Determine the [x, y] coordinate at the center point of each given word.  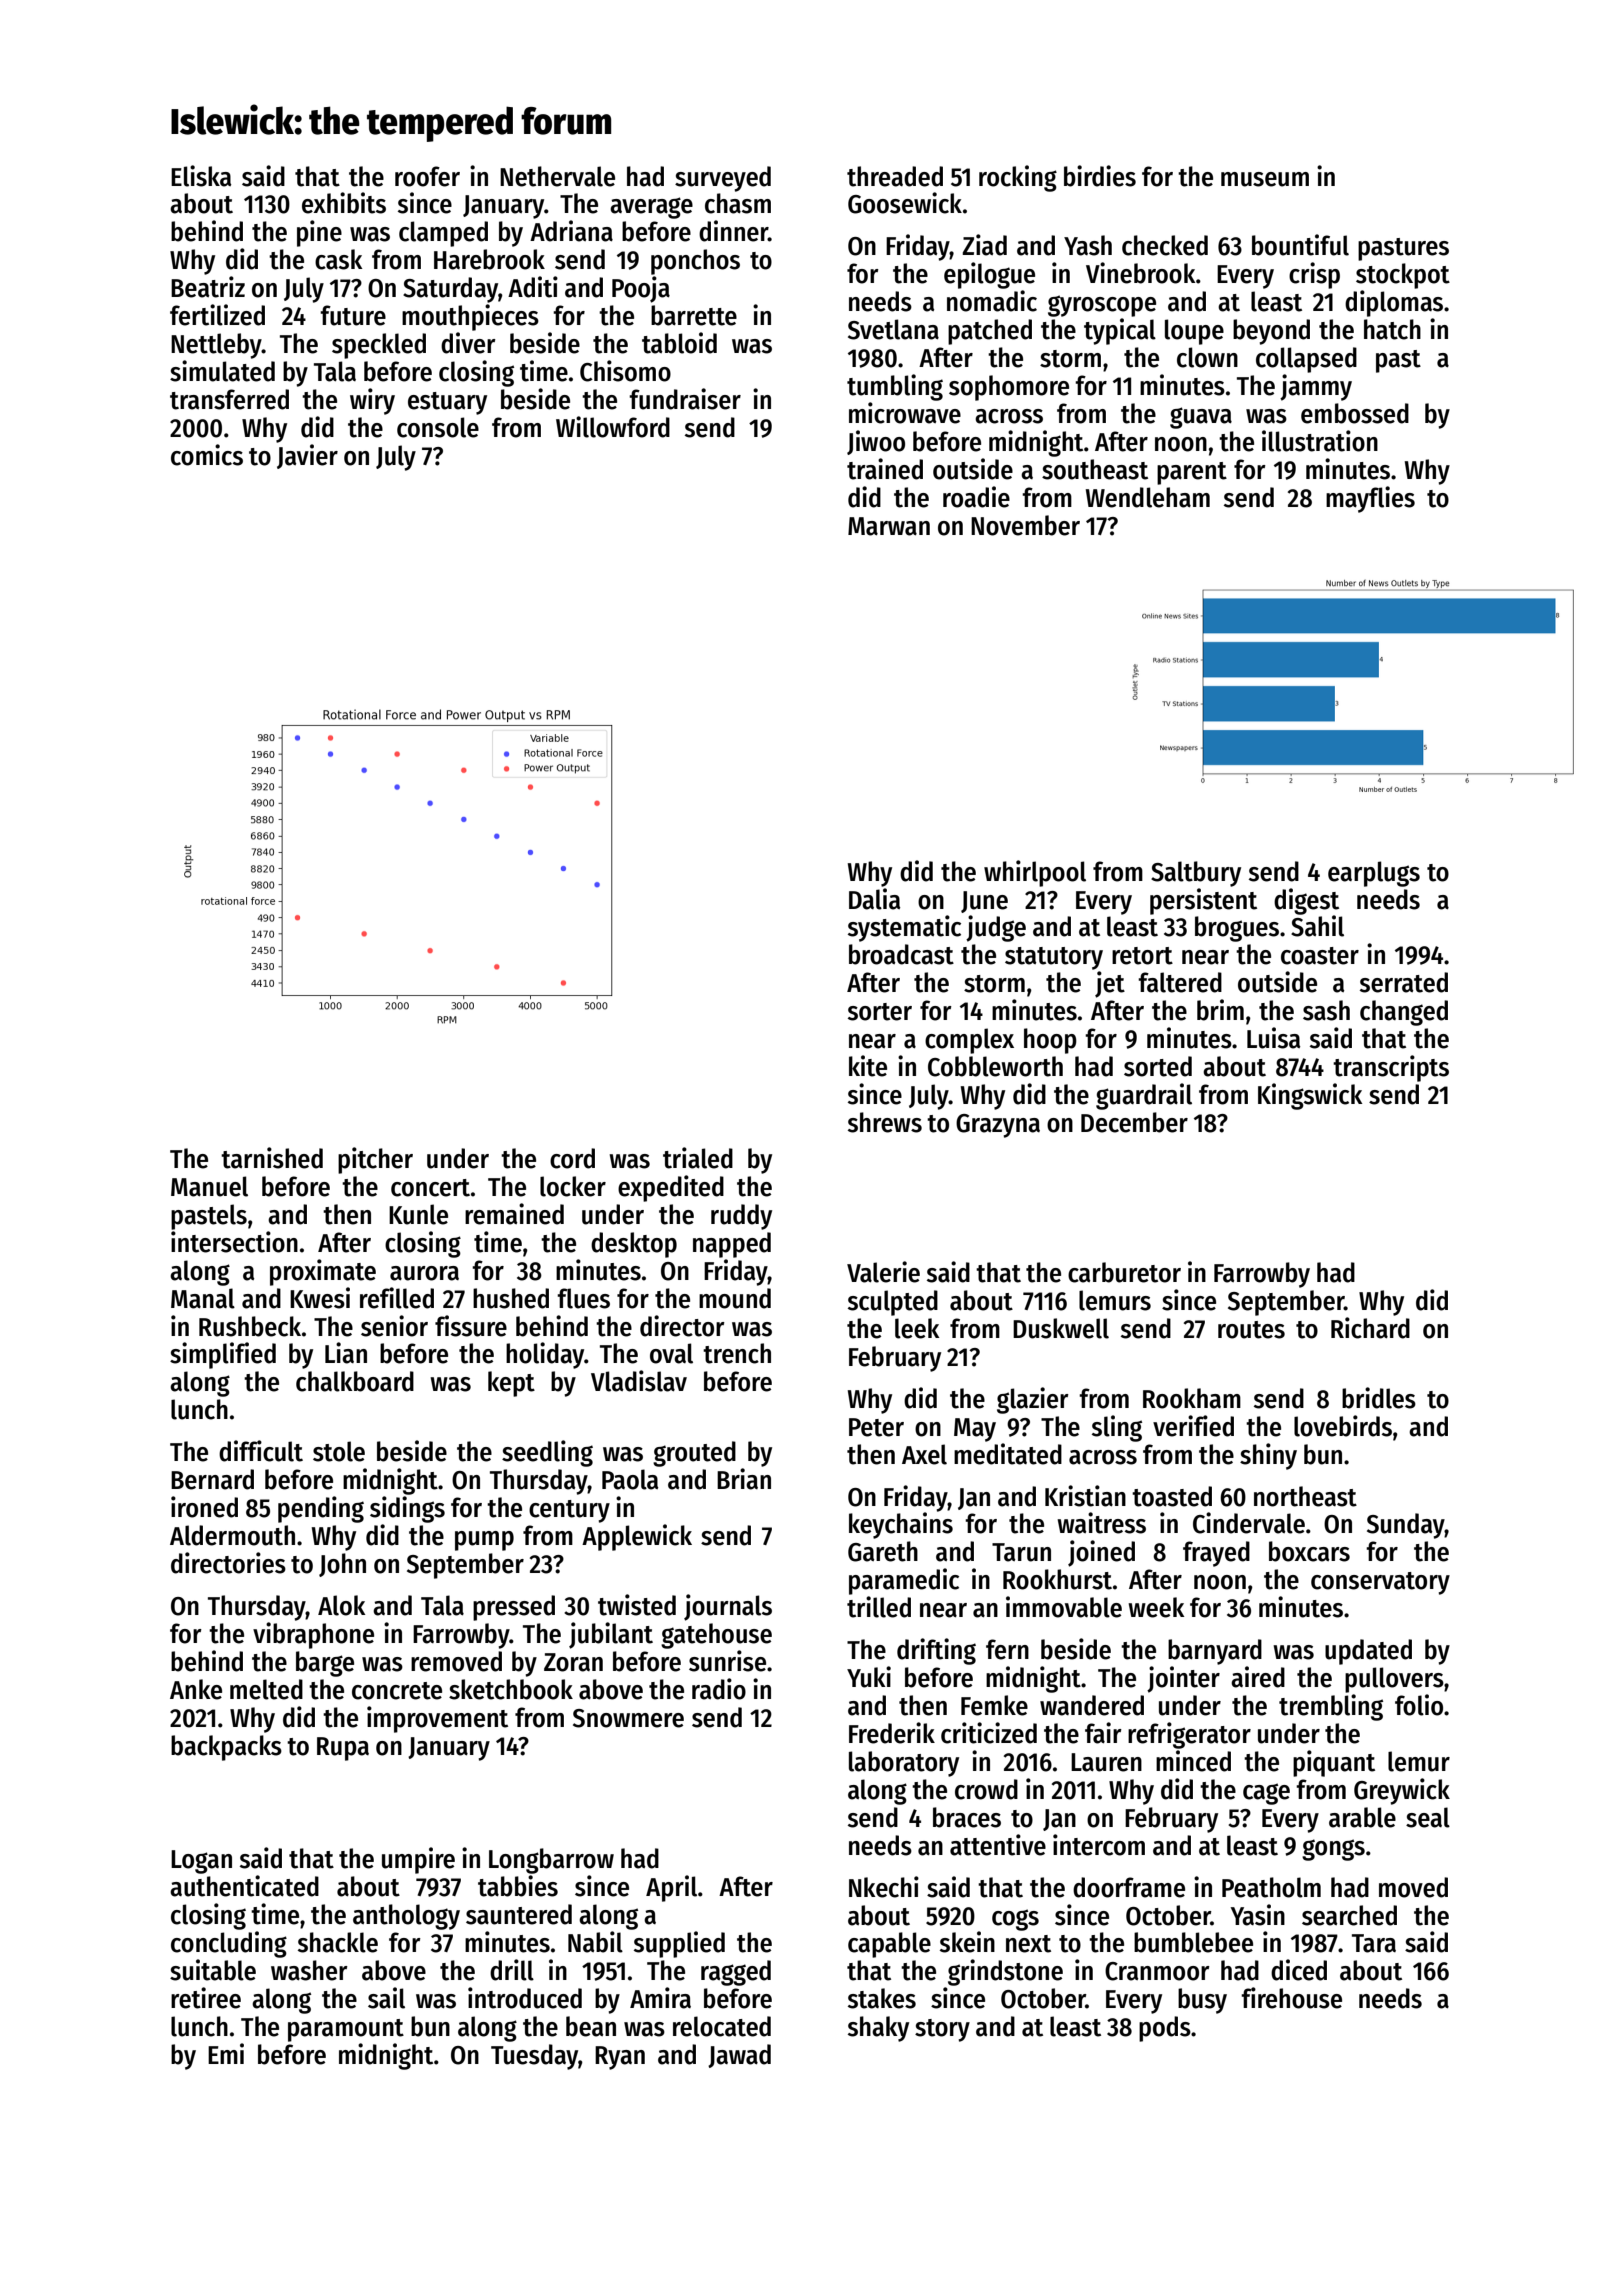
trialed [698, 1158]
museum [1265, 179]
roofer [427, 176]
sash [1326, 1010]
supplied [679, 1944]
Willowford [613, 427]
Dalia [874, 899]
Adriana [571, 231]
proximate [323, 1272]
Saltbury [1196, 874]
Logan [201, 1862]
